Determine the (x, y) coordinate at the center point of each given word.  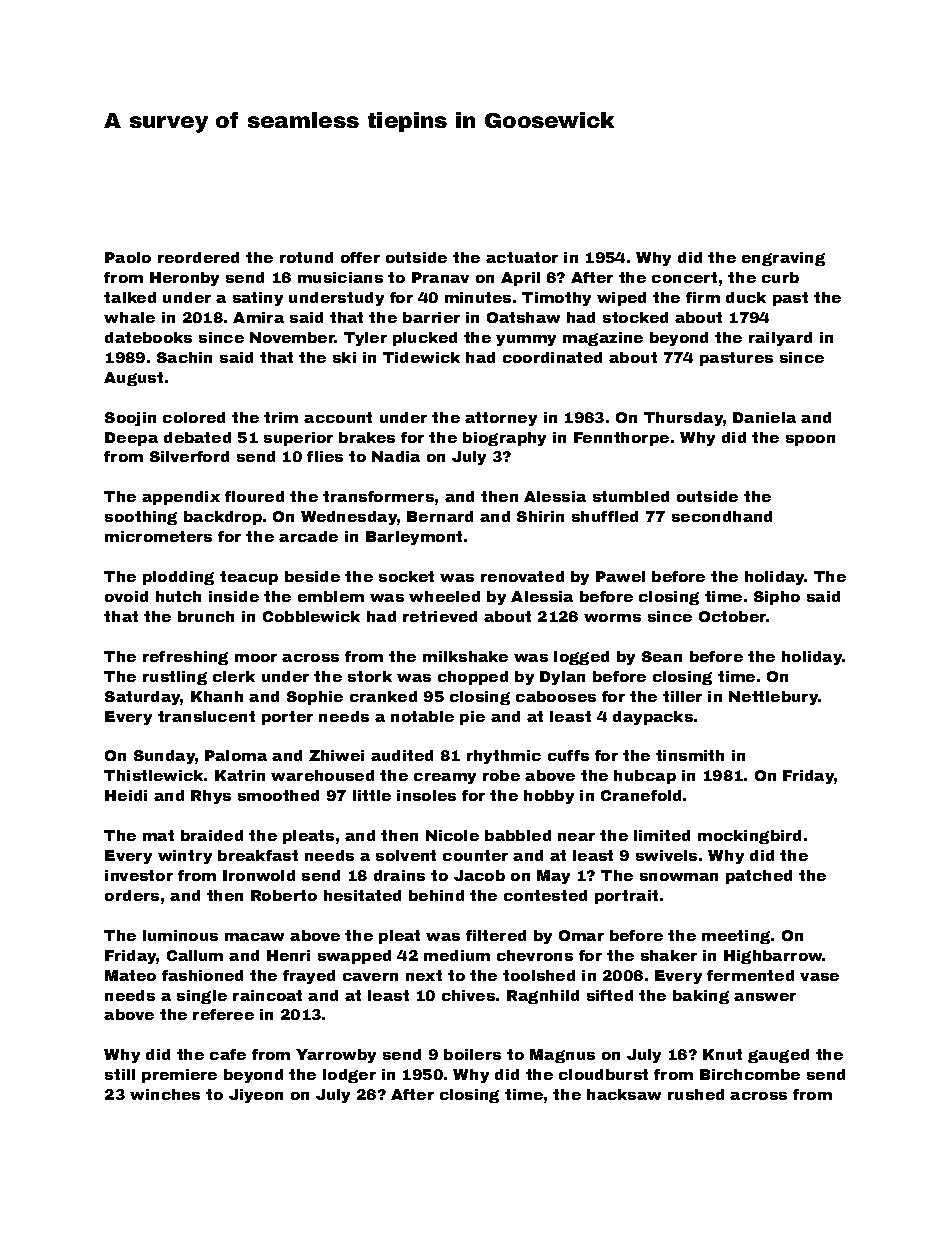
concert (684, 277)
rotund (306, 257)
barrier (431, 317)
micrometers (158, 536)
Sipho (777, 598)
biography (504, 439)
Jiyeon (256, 1096)
